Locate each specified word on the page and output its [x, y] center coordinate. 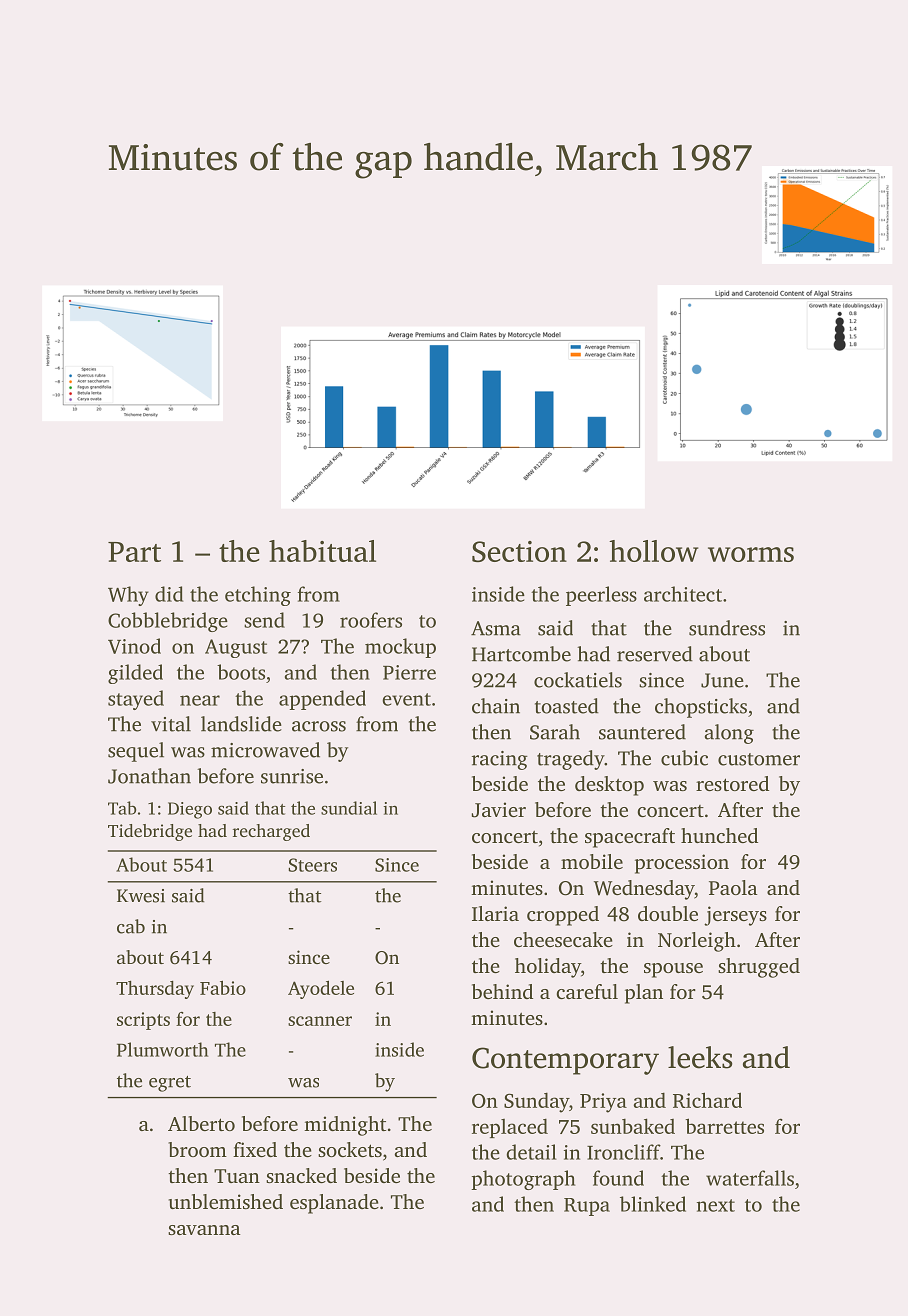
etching [258, 596]
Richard [707, 1100]
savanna [204, 1230]
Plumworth [162, 1049]
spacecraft [630, 838]
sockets [350, 1149]
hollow [654, 551]
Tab [122, 808]
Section [519, 551]
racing [500, 760]
